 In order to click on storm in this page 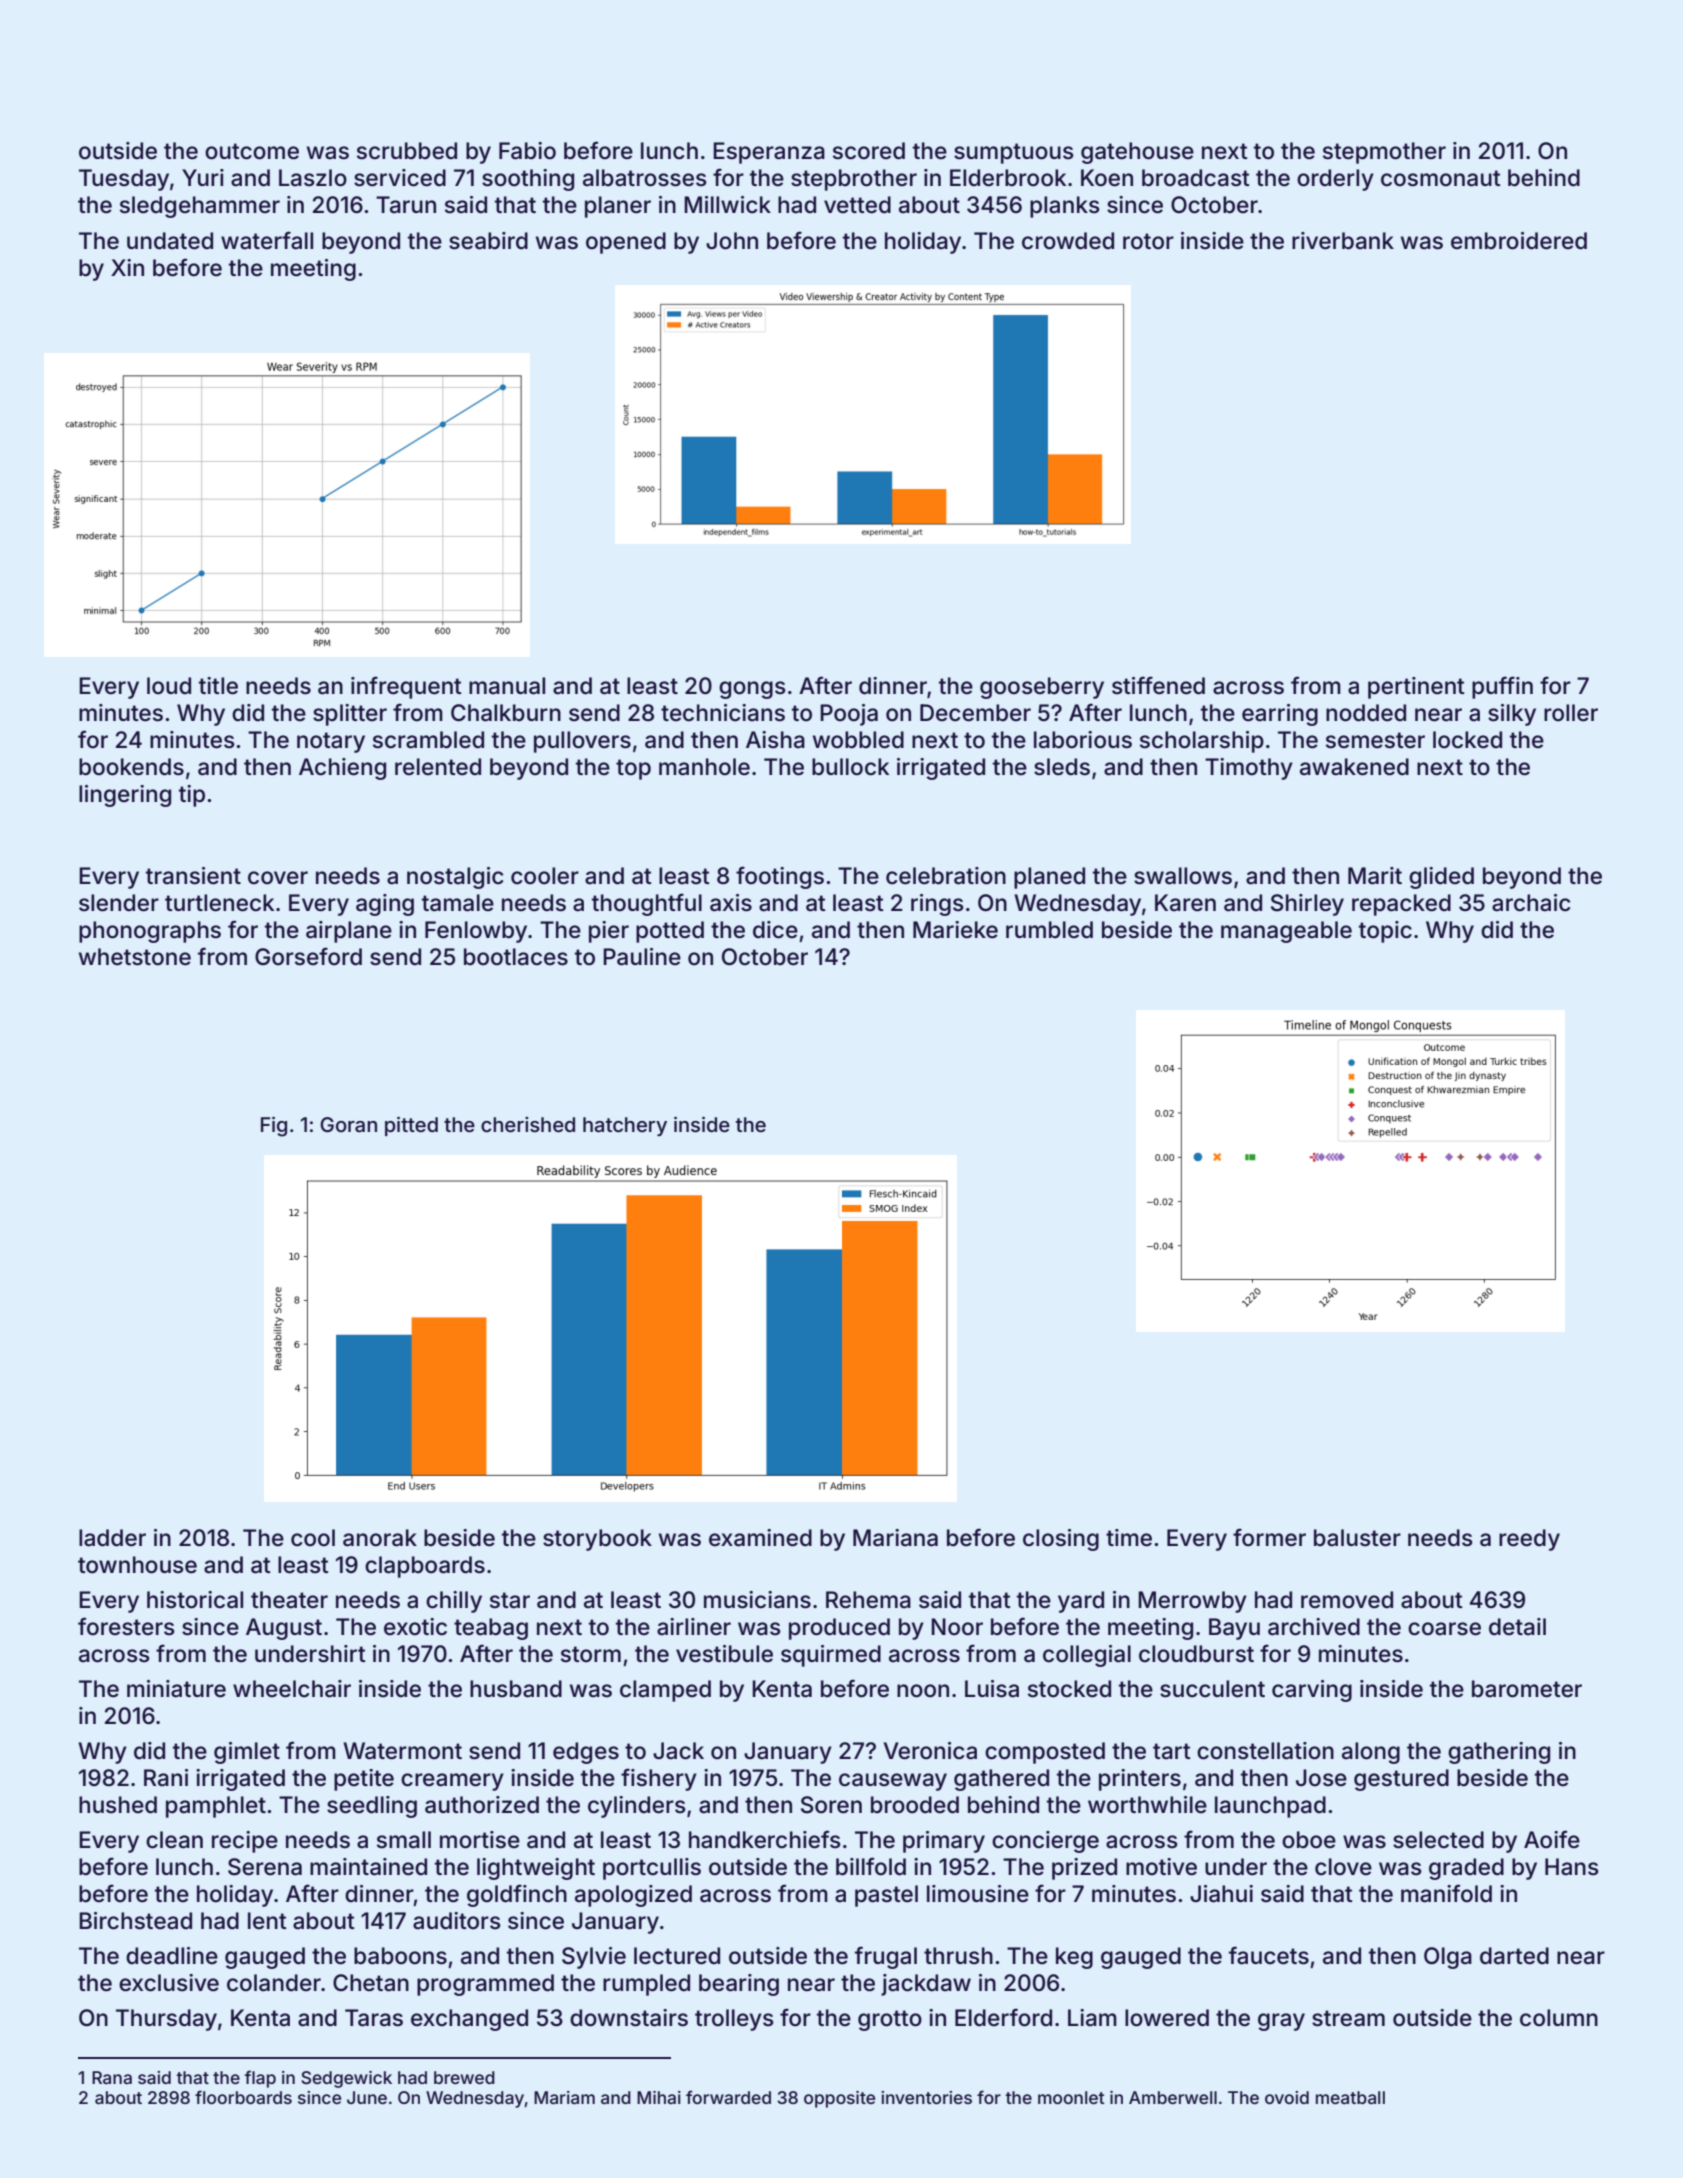, I will do `click(591, 1654)`.
